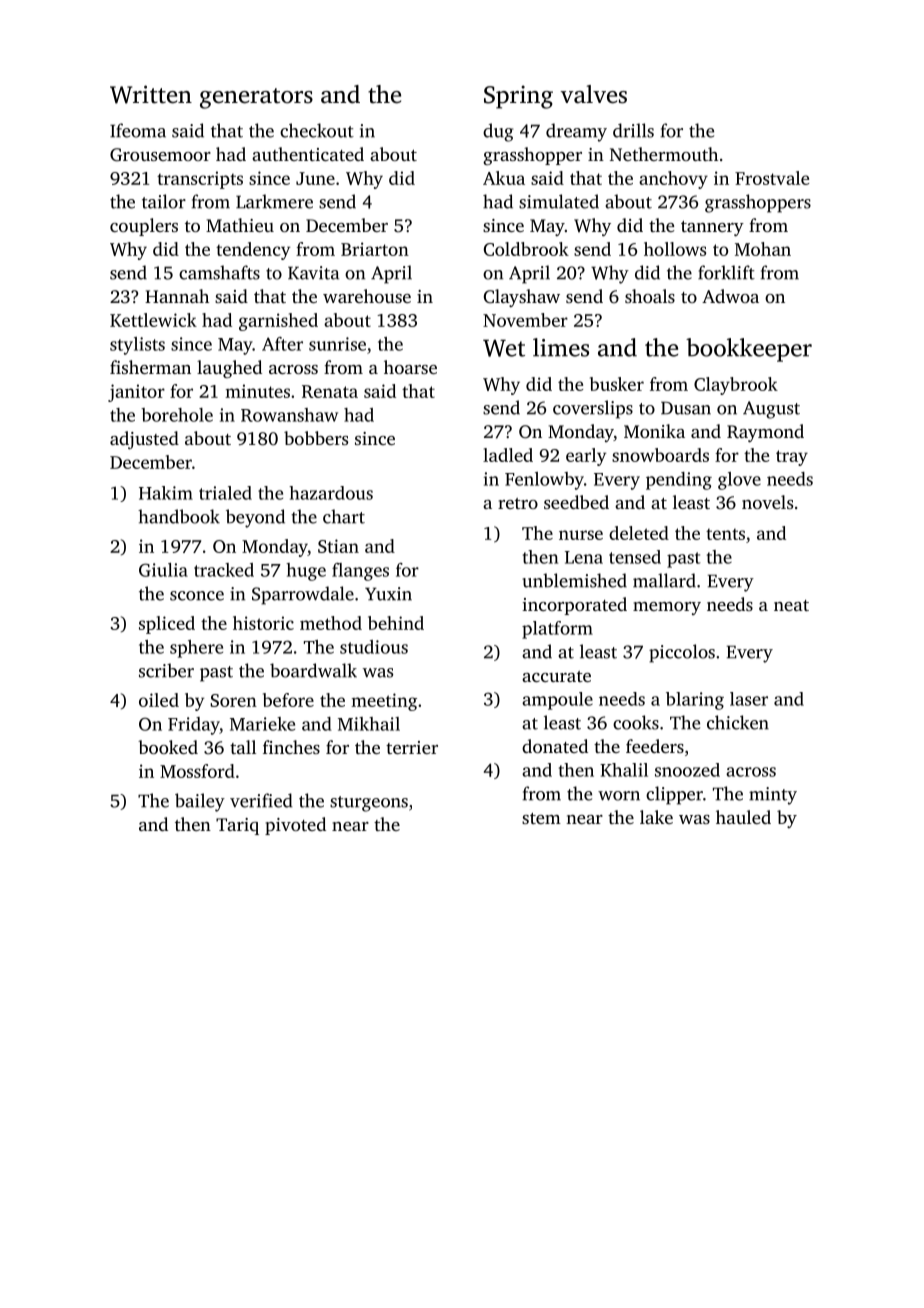 Image resolution: width=924 pixels, height=1308 pixels. What do you see at coordinates (576, 502) in the page?
I see `seedbed` at bounding box center [576, 502].
